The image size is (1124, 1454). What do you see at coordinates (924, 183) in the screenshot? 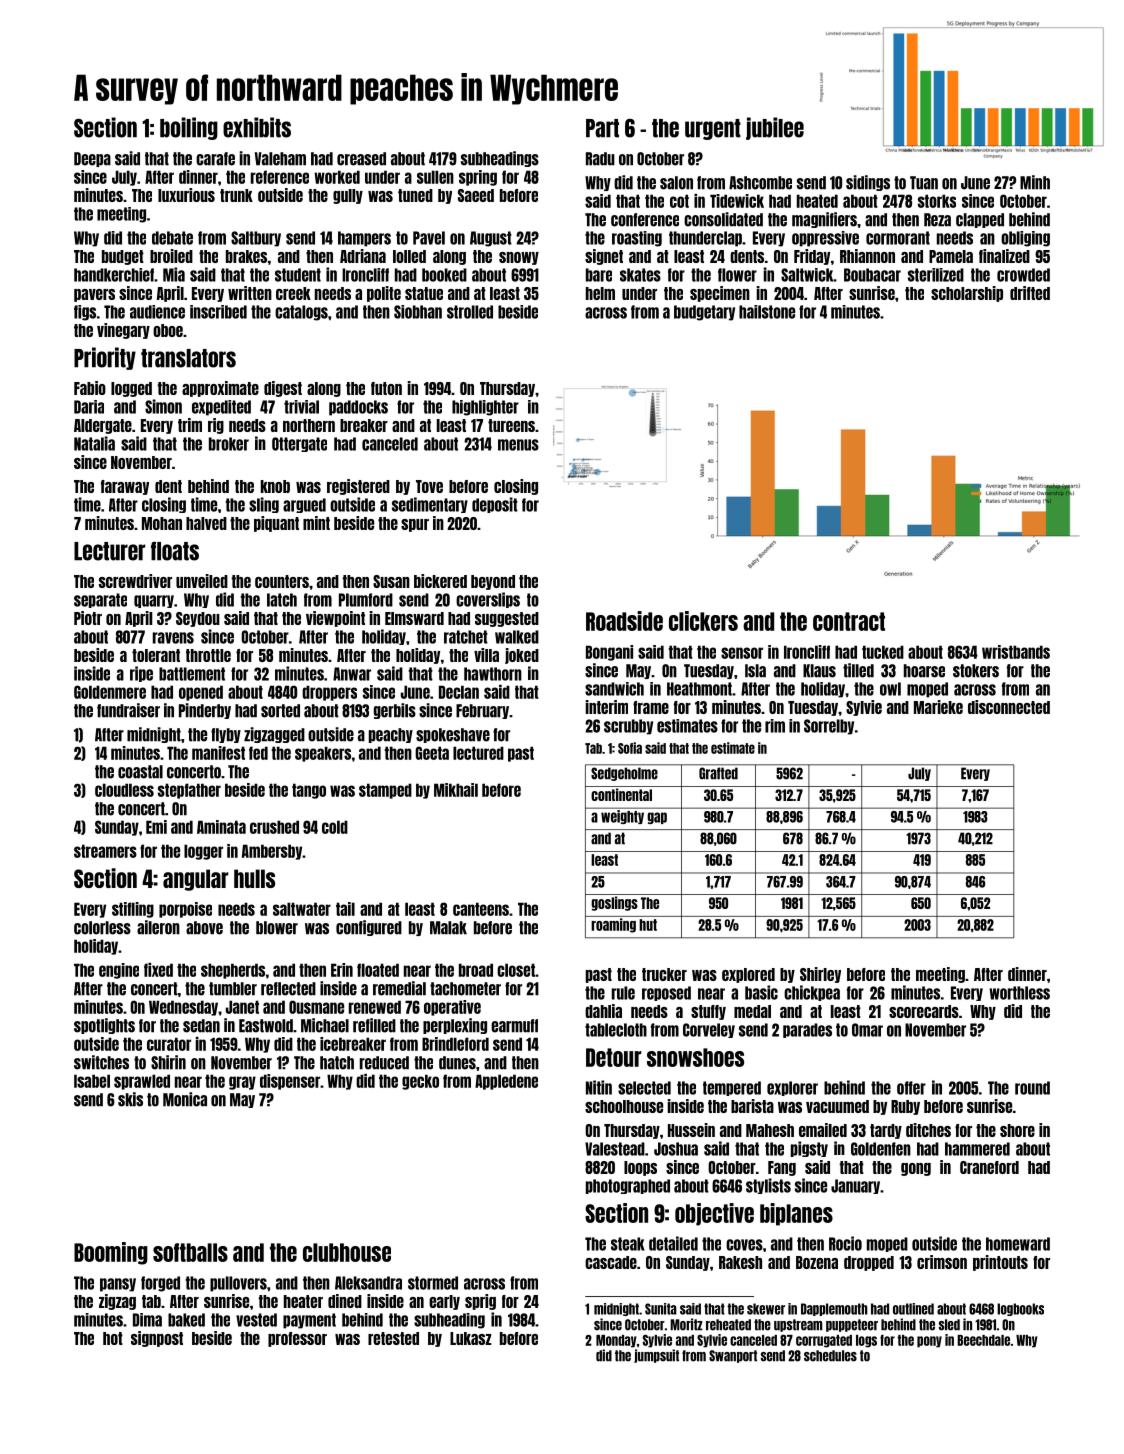
I see `Tuan` at bounding box center [924, 183].
